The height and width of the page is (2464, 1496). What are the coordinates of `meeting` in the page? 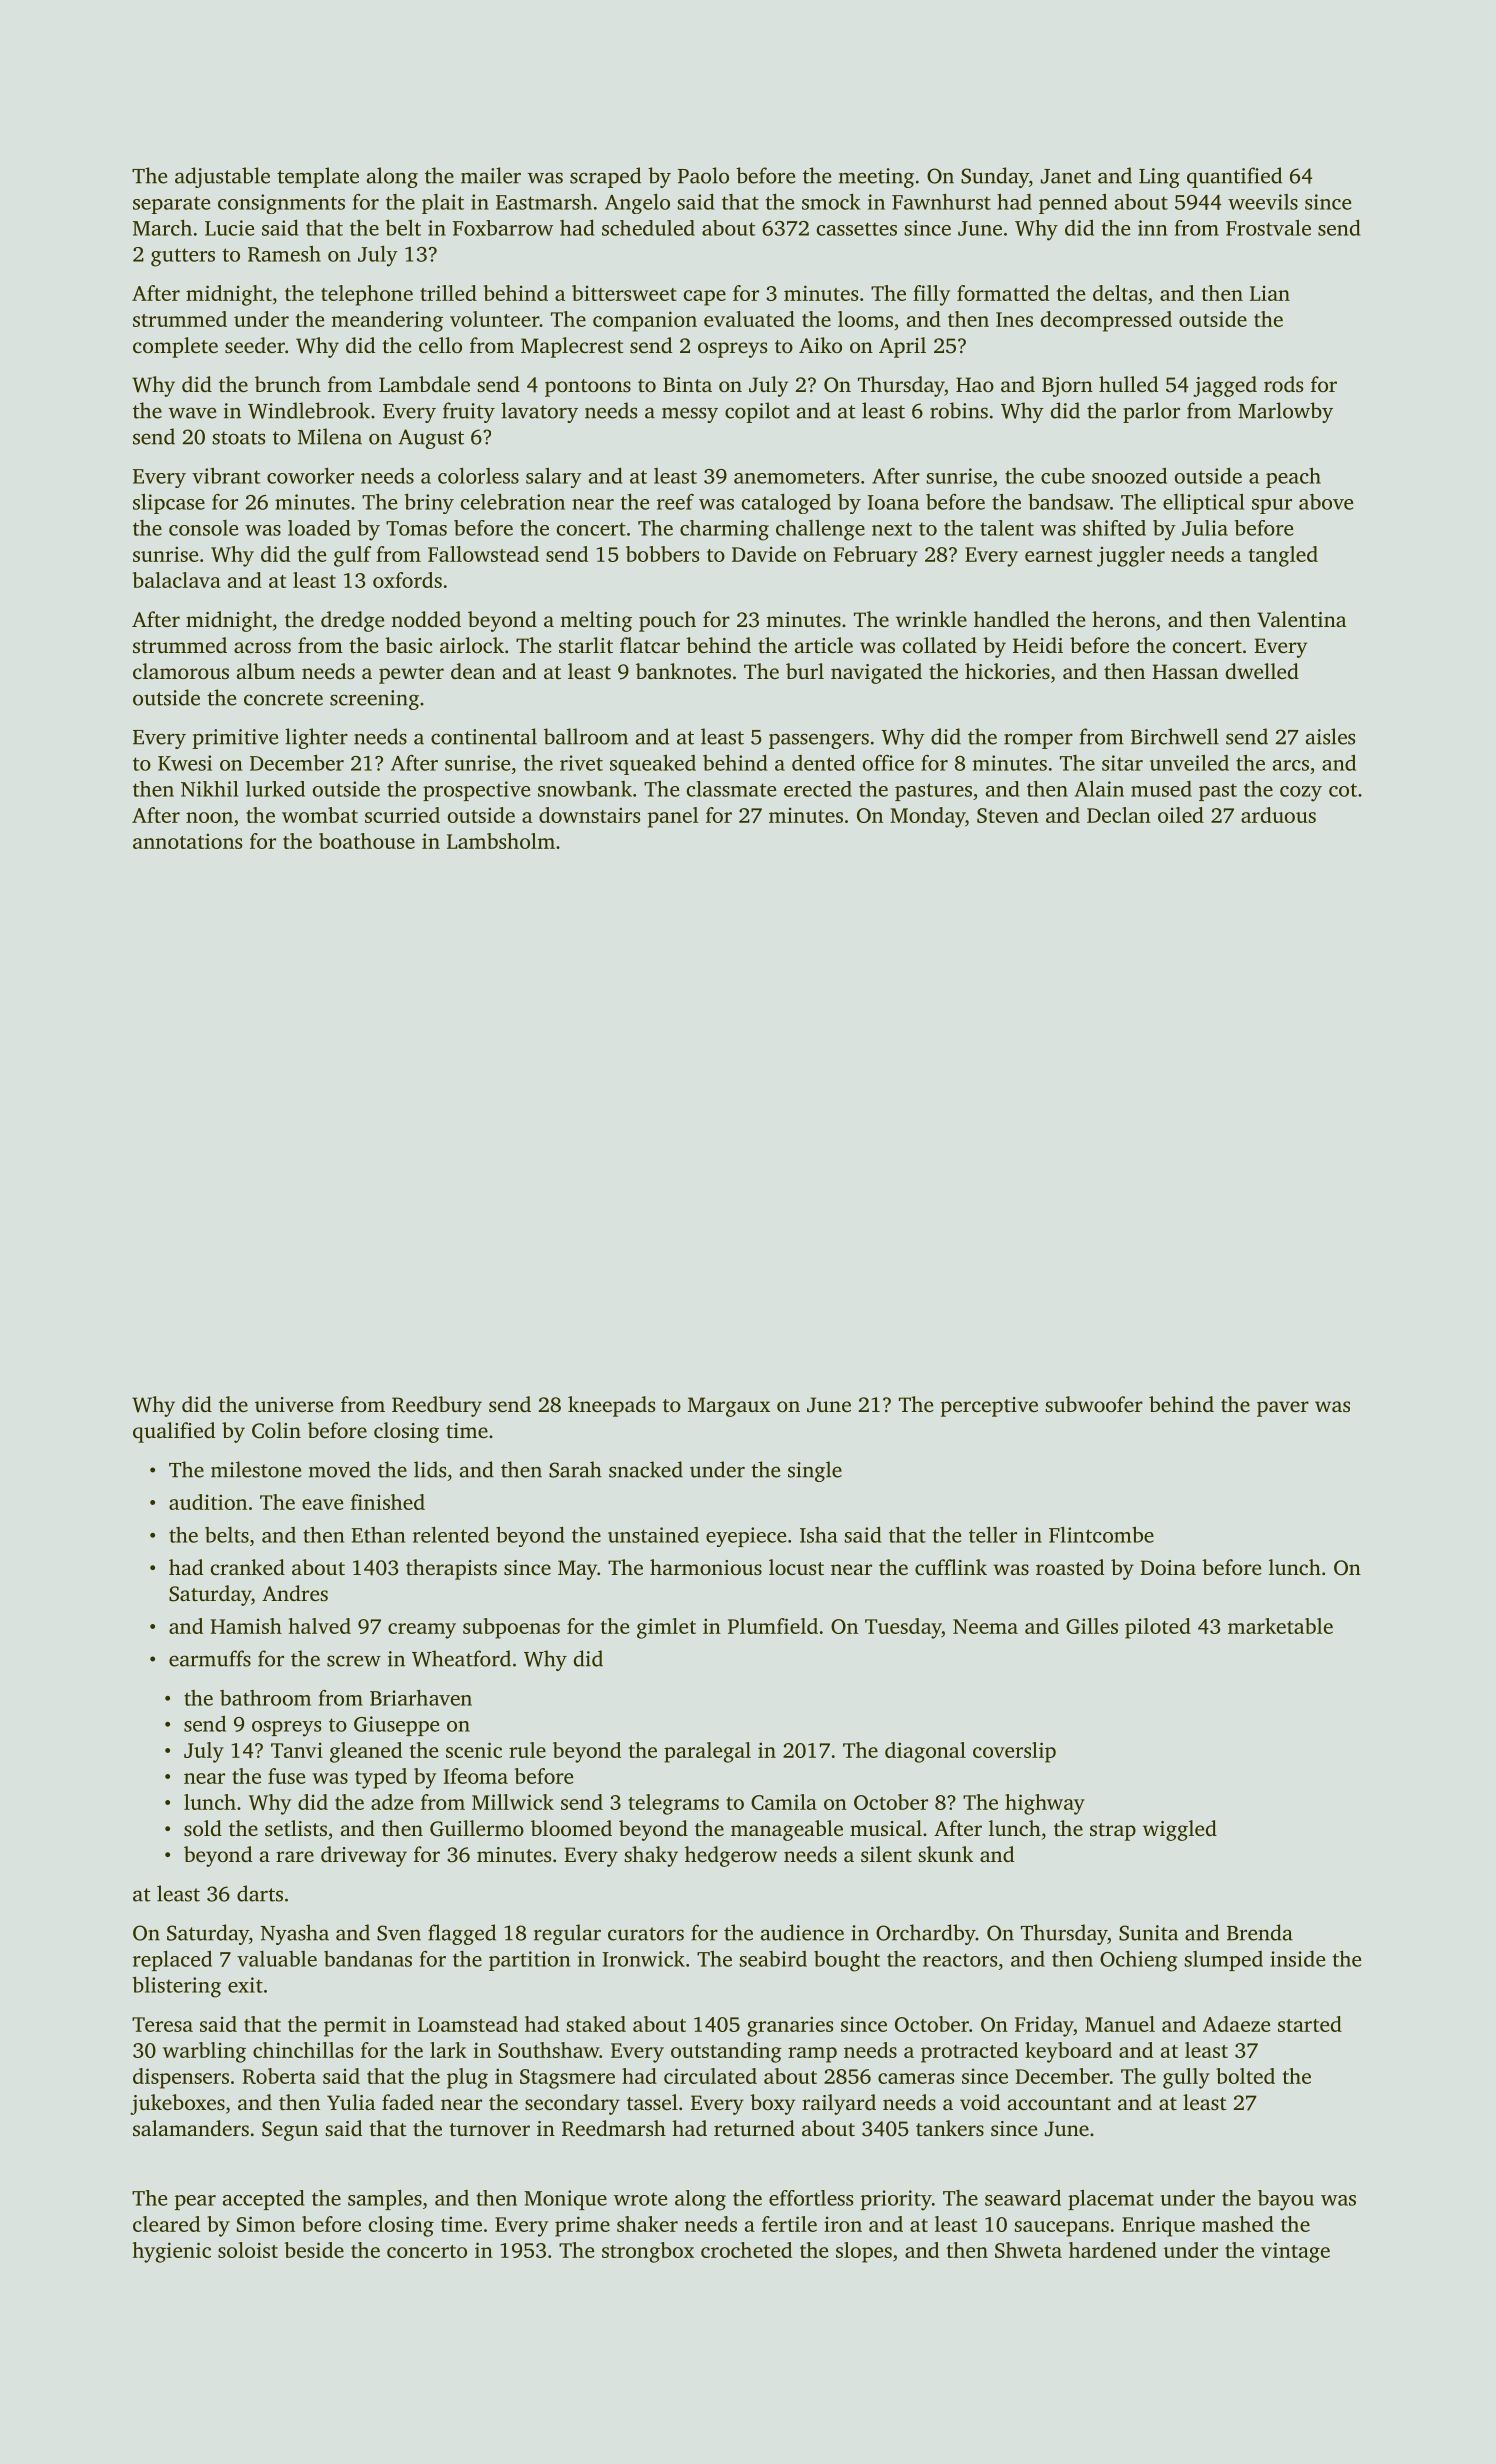 It's located at (876, 178).
